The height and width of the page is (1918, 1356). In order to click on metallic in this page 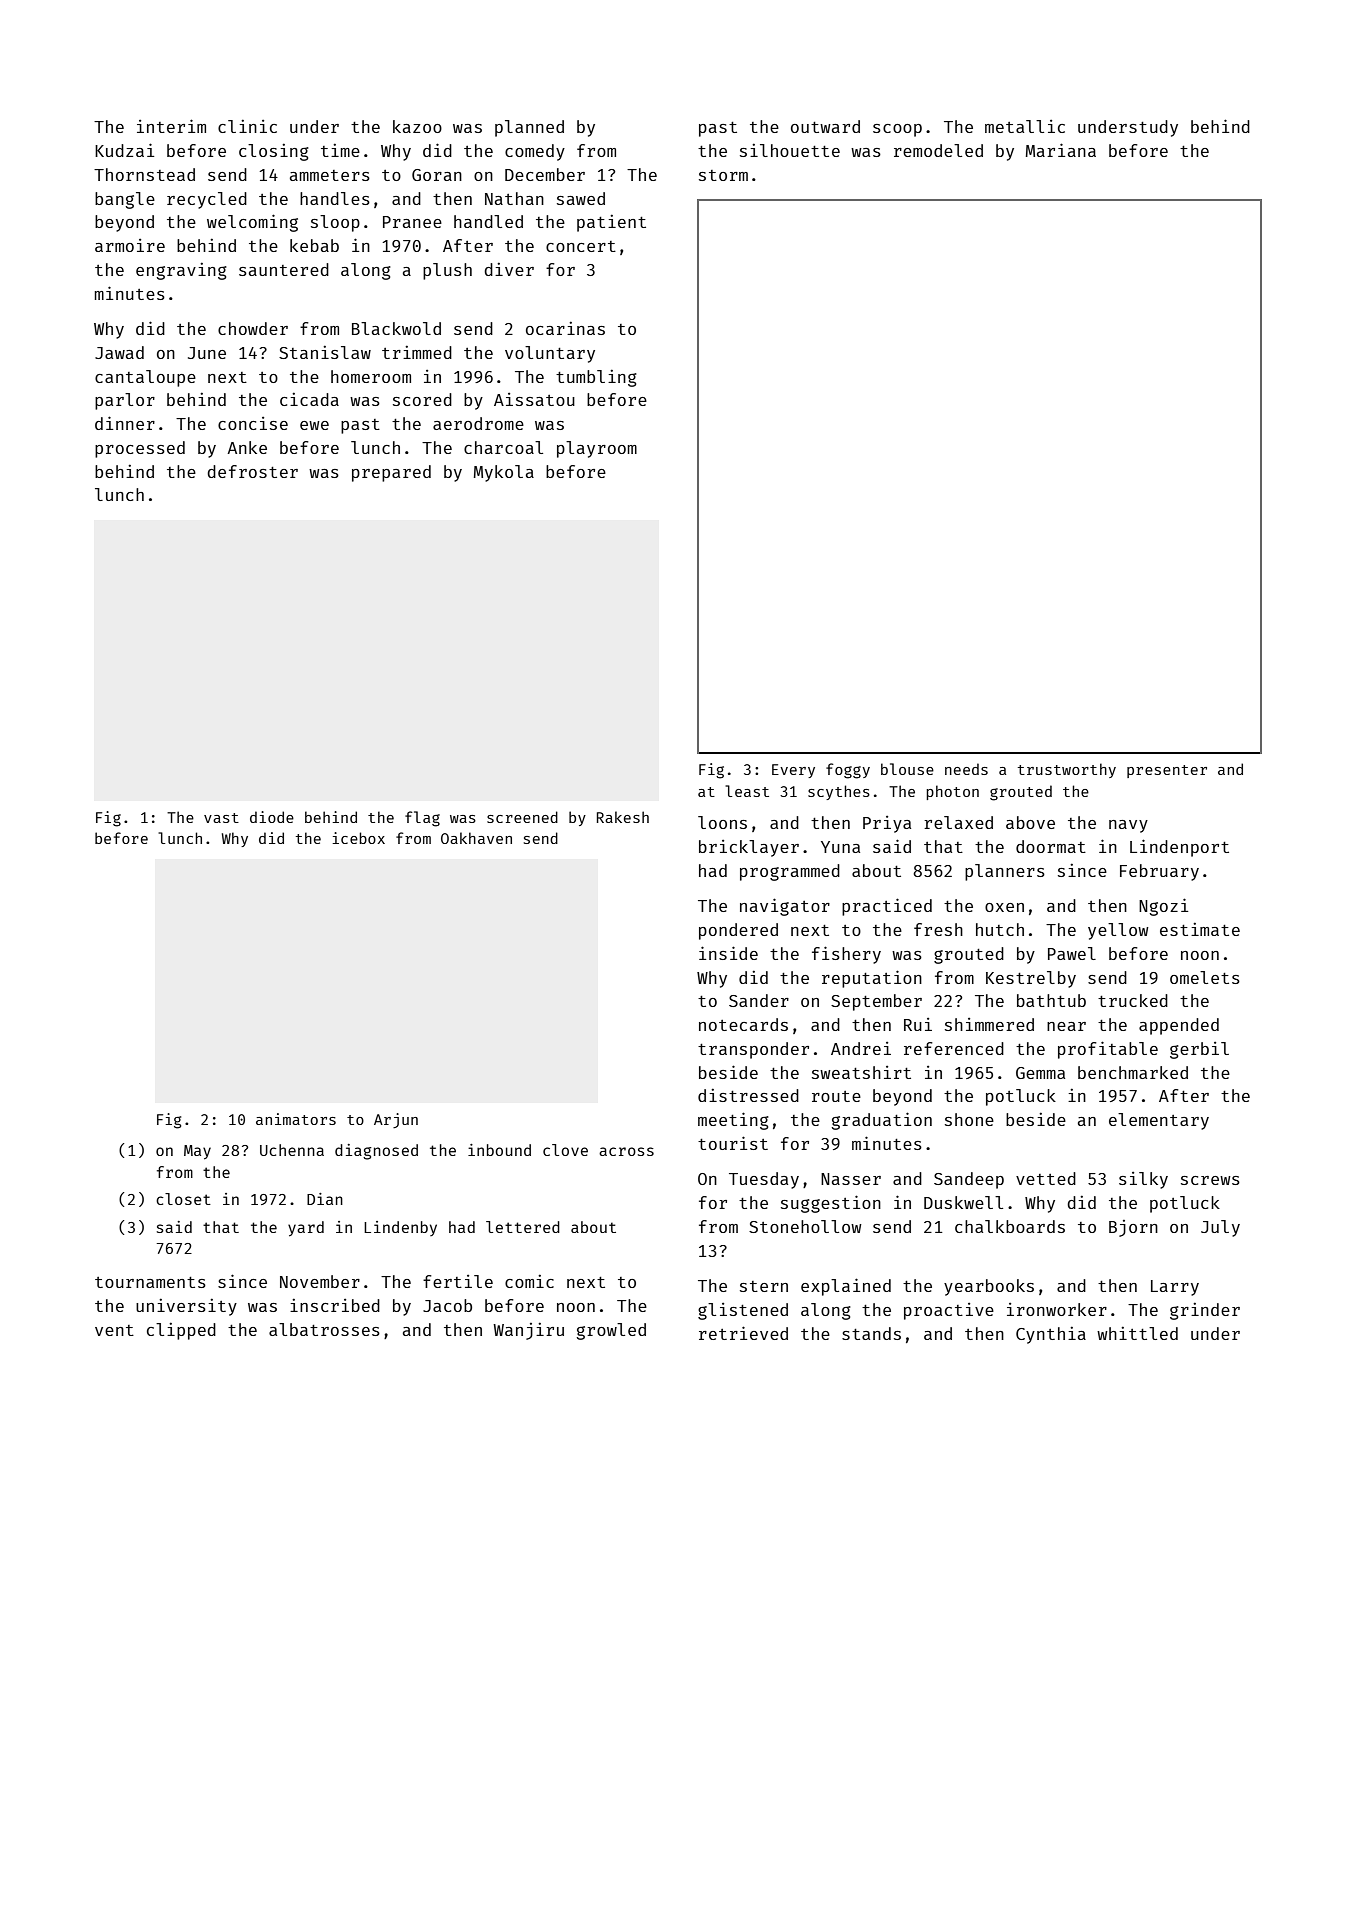, I will do `click(1025, 126)`.
